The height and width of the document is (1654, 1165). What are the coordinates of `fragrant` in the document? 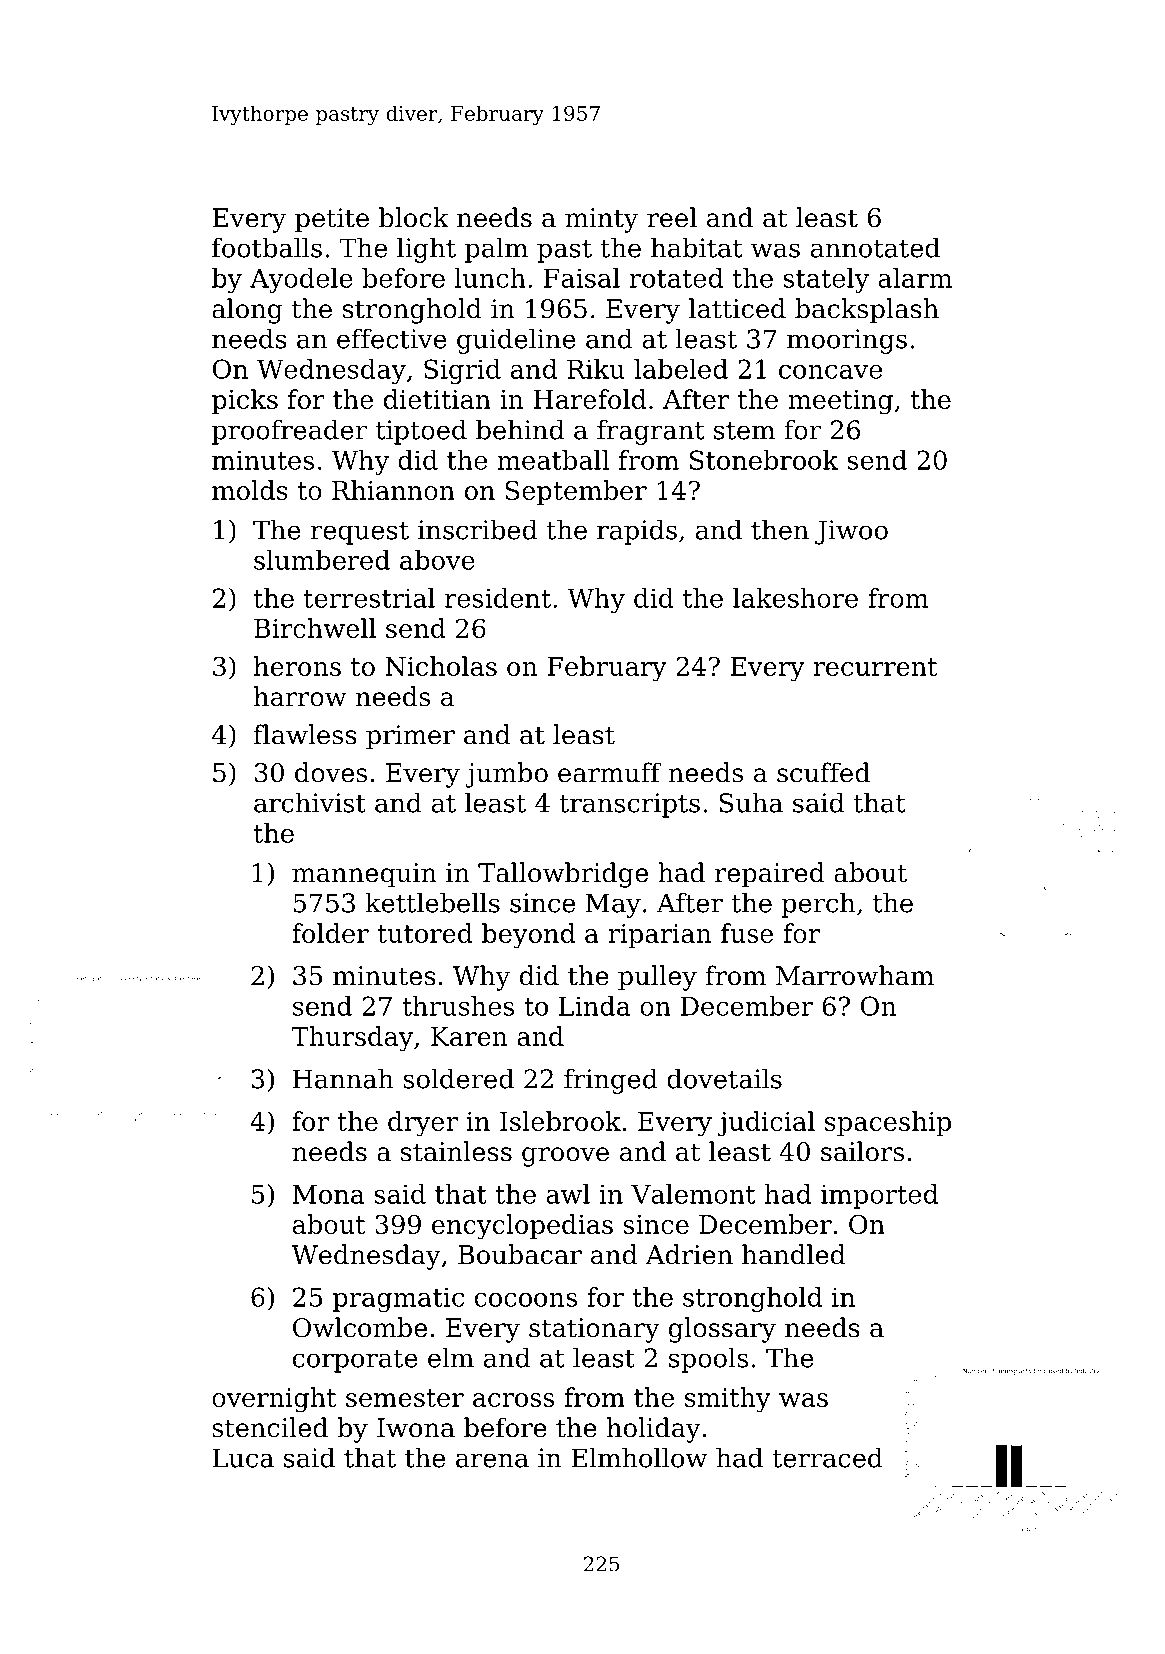 It's located at (651, 432).
